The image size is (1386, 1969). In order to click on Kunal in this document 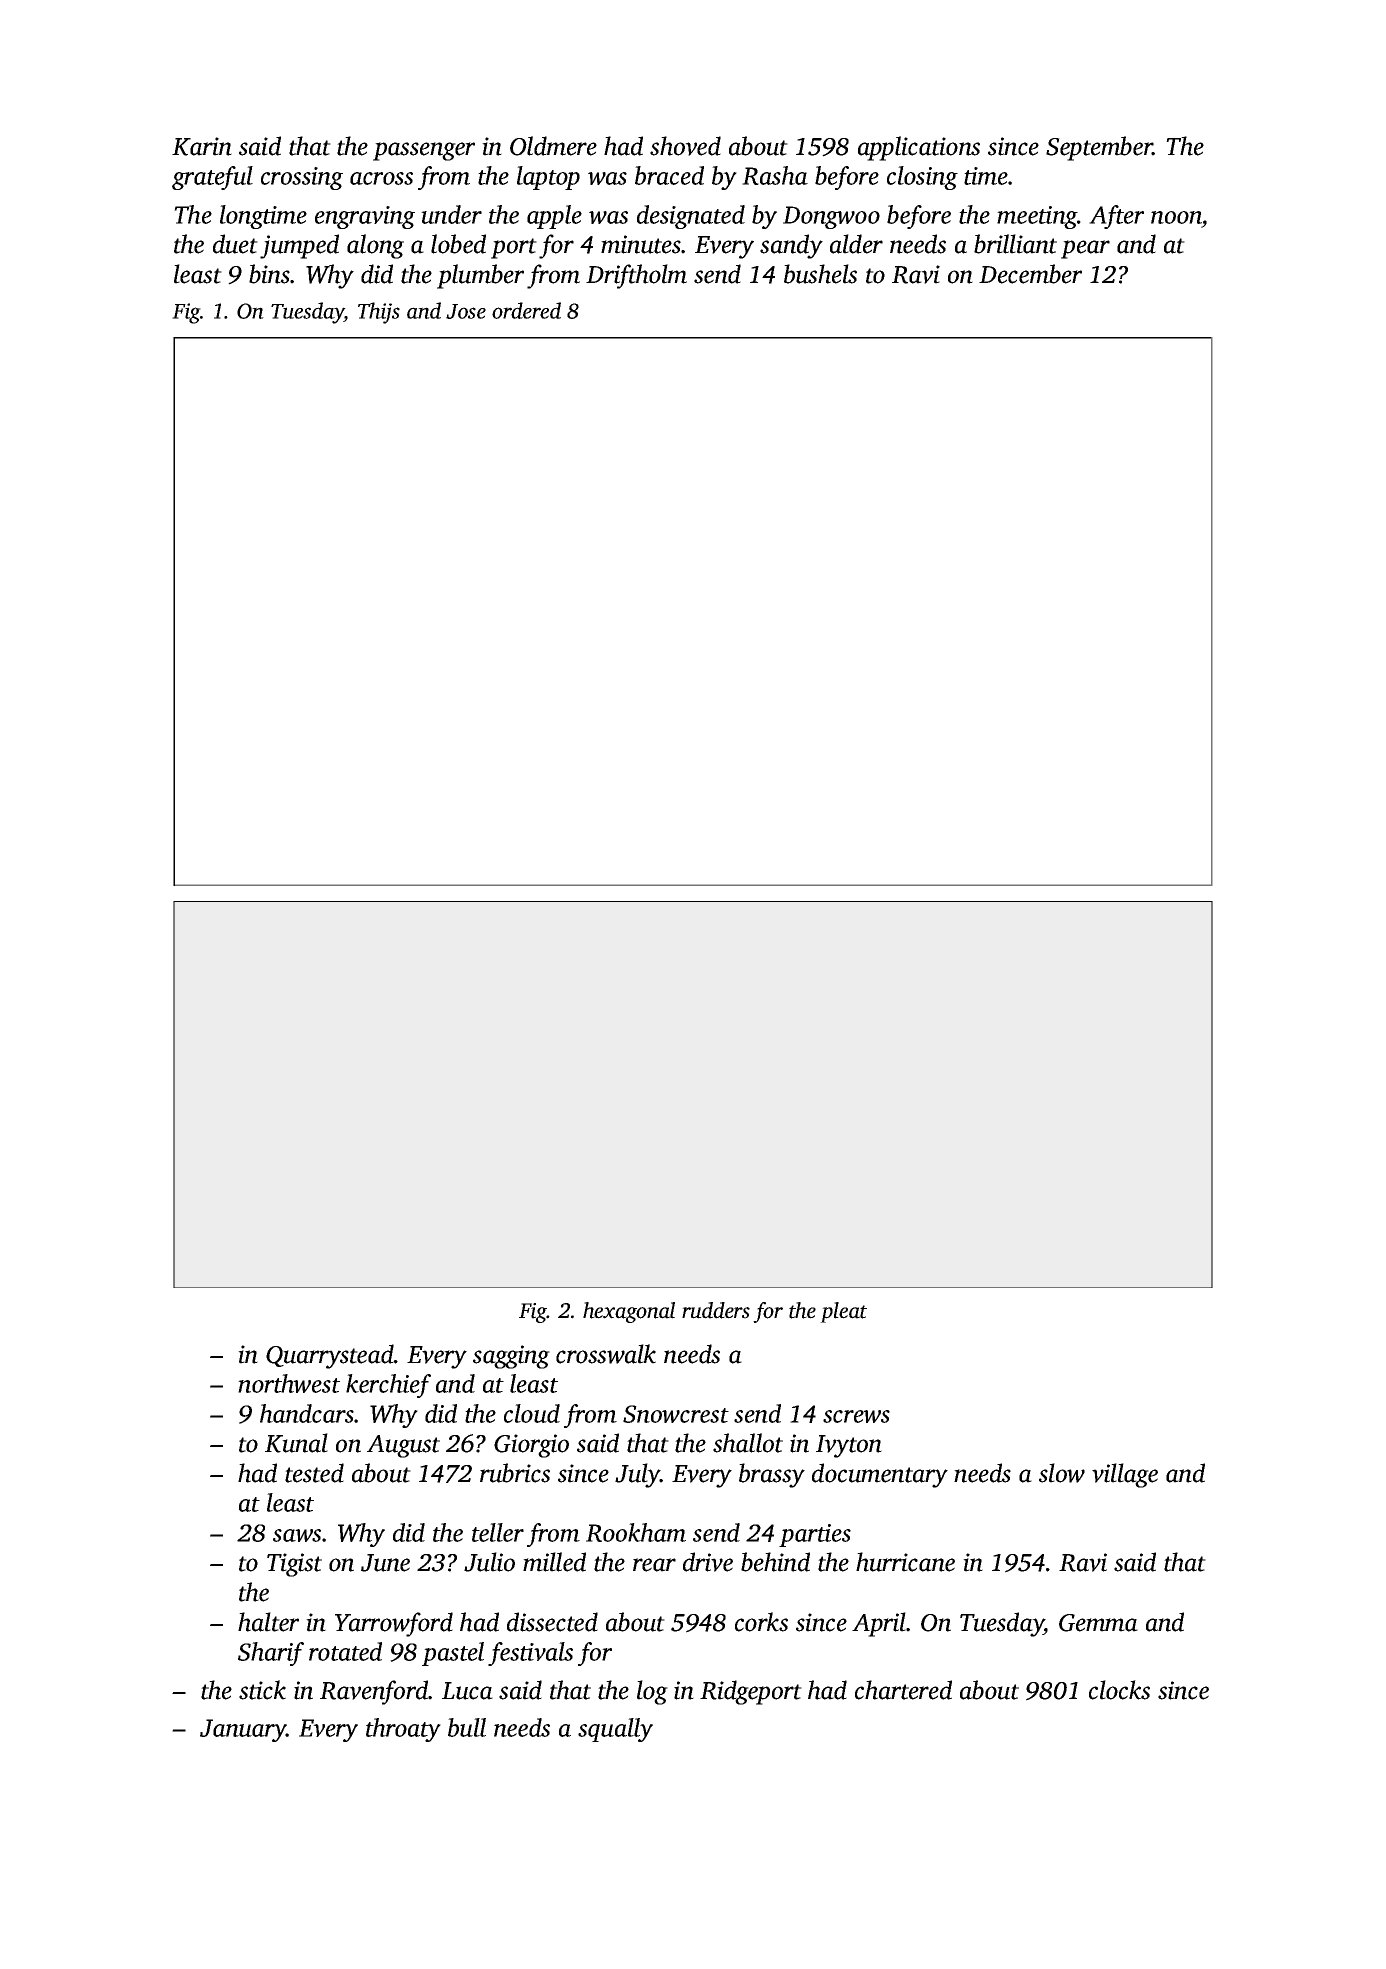, I will do `click(296, 1443)`.
